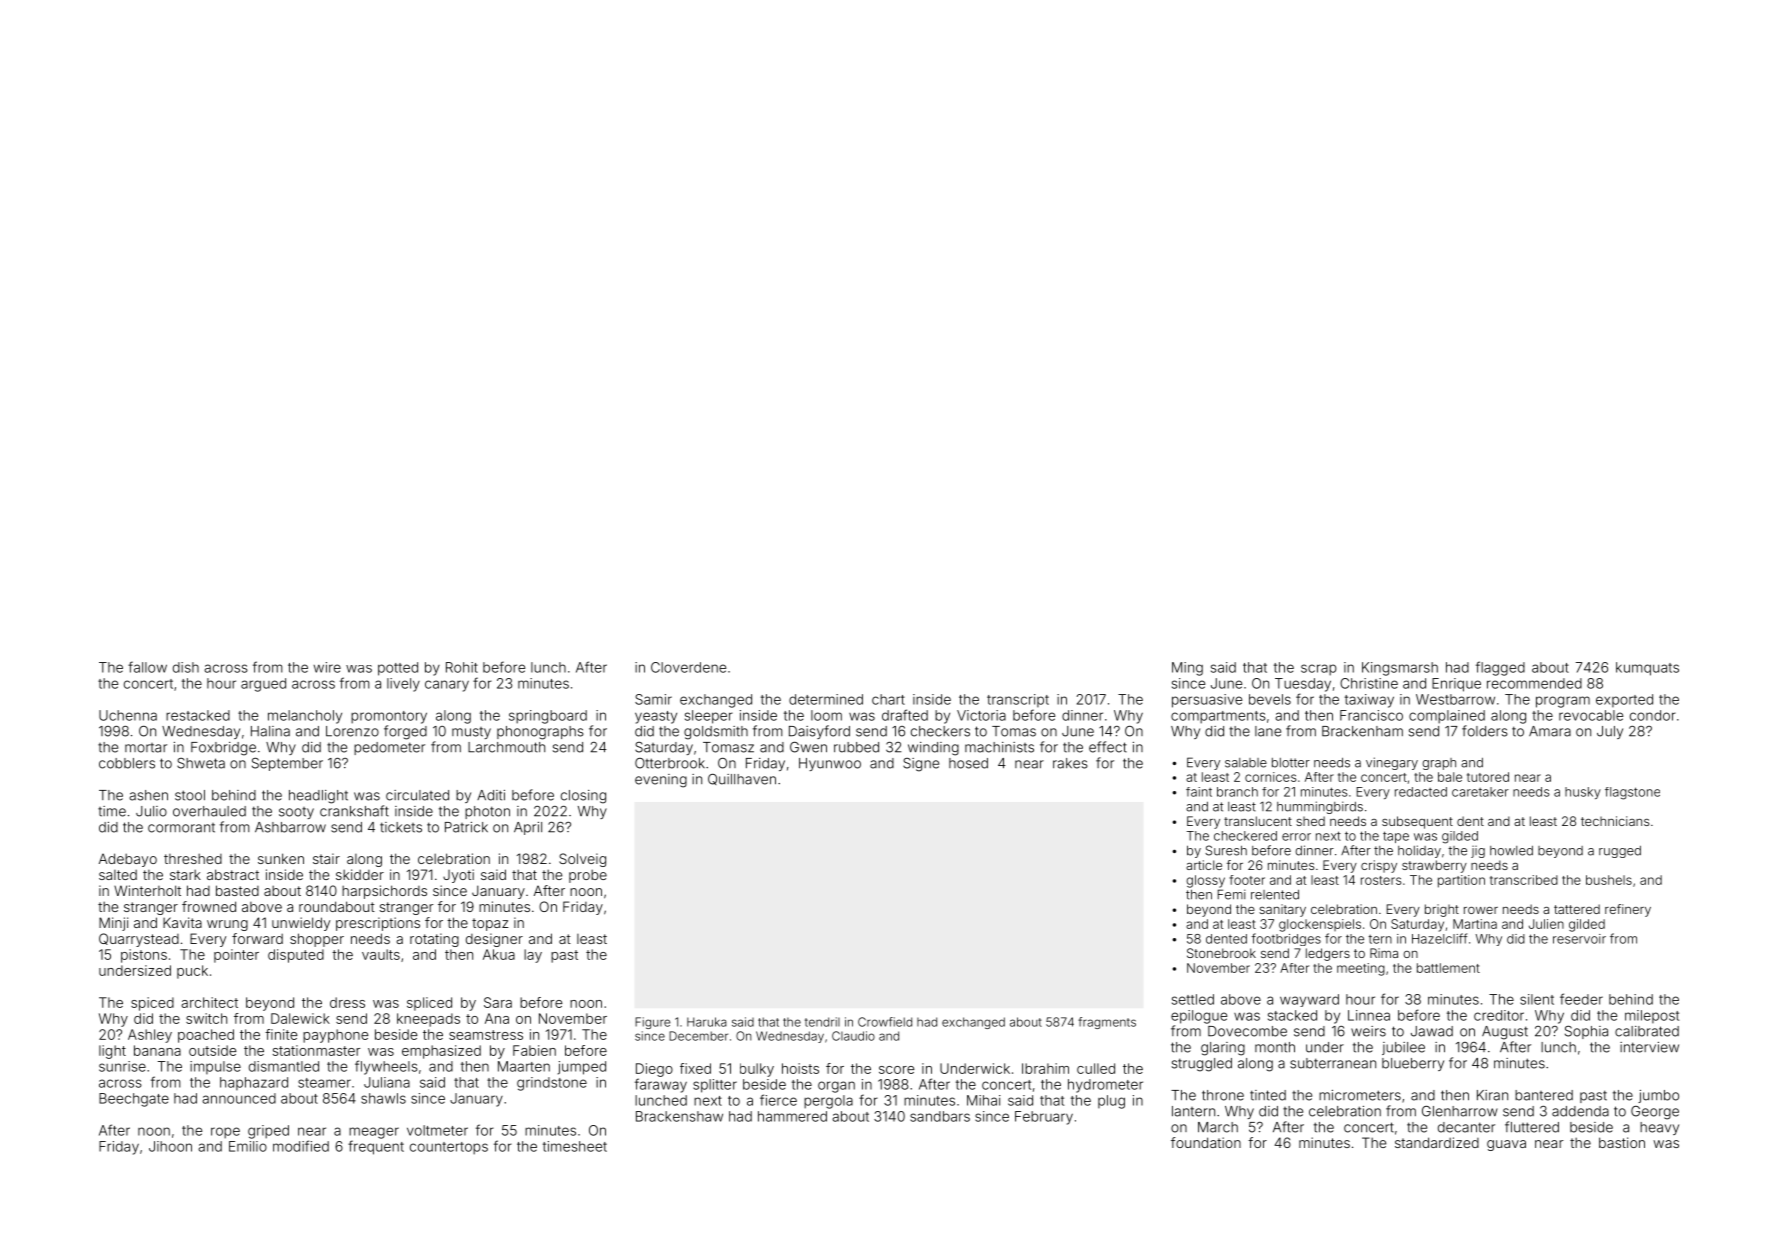 This document has width=1778, height=1257. I want to click on battlement, so click(1448, 968).
